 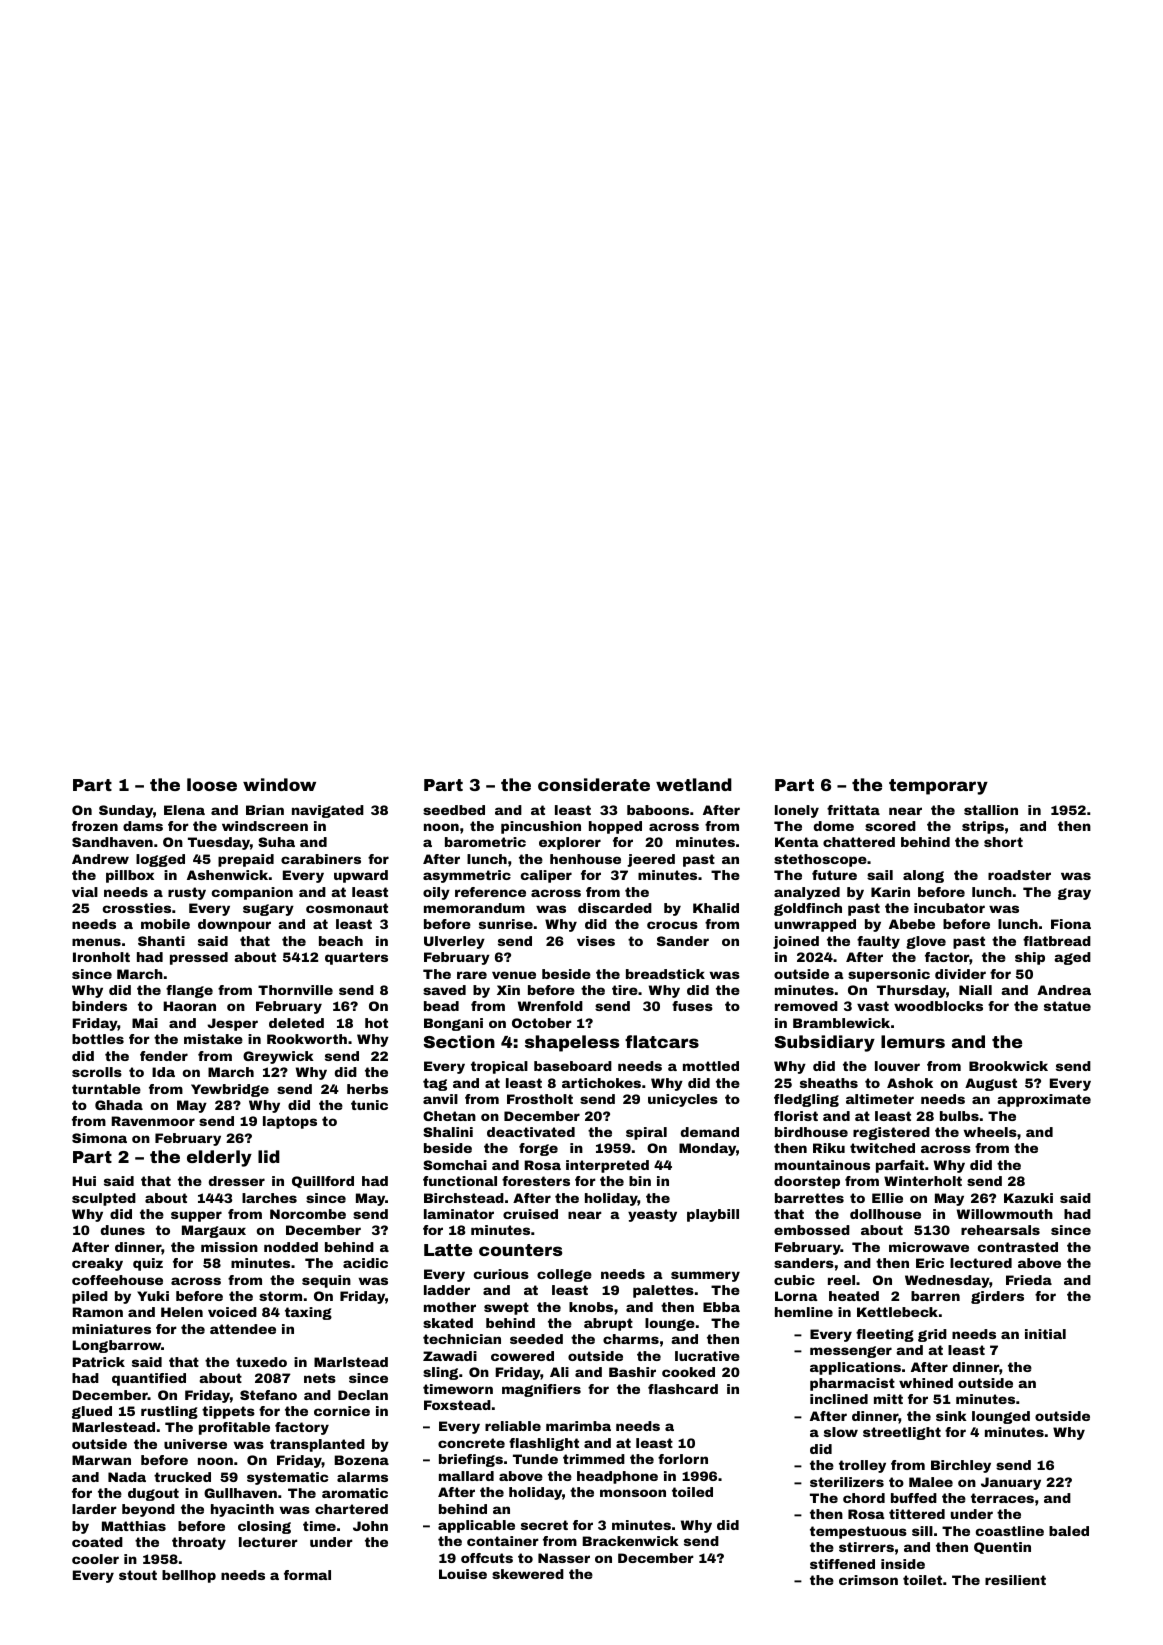 What do you see at coordinates (716, 908) in the page?
I see `Khalid` at bounding box center [716, 908].
